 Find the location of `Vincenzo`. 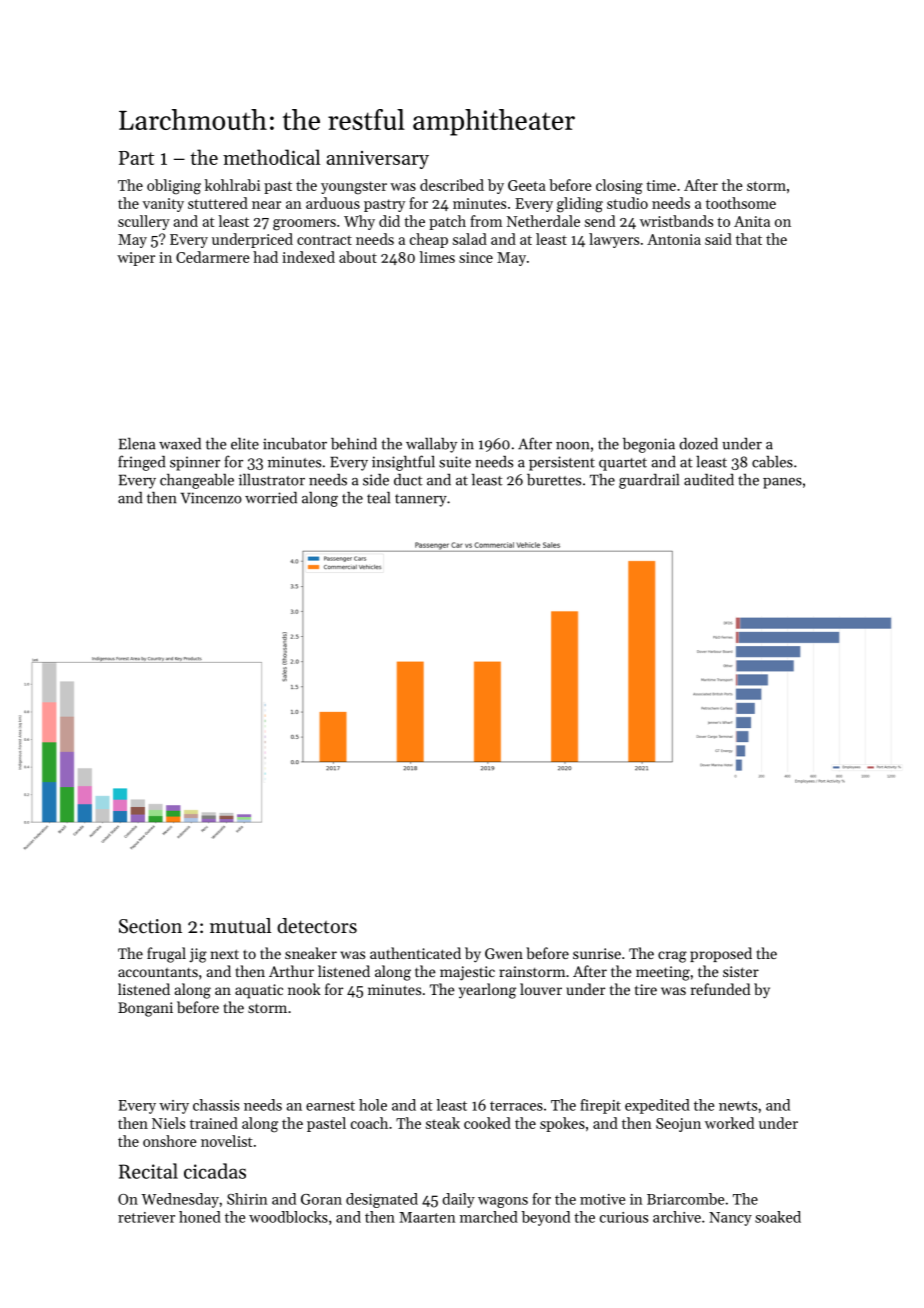

Vincenzo is located at coordinates (211, 498).
